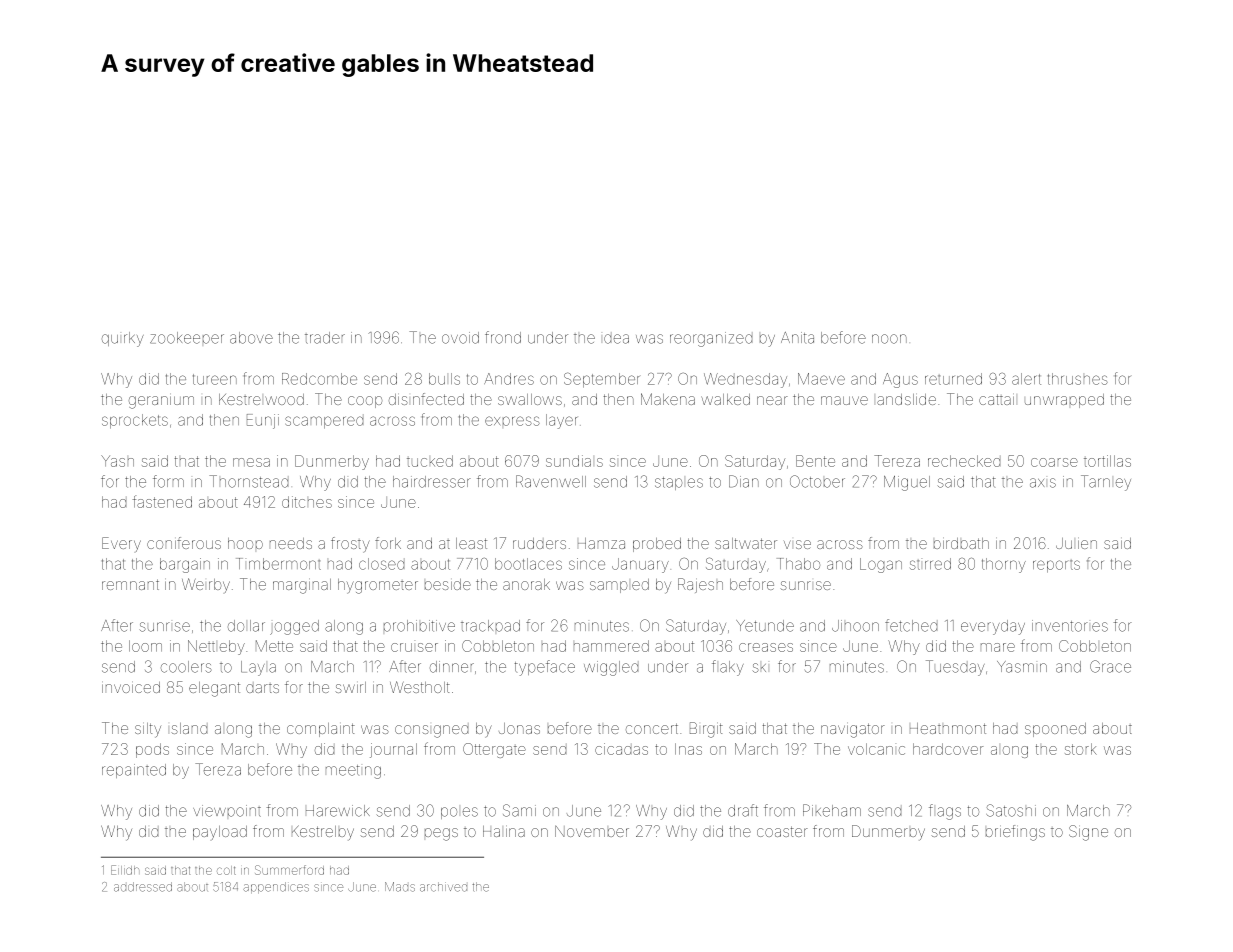 The height and width of the screenshot is (952, 1233). Describe the element at coordinates (184, 543) in the screenshot. I see `coniferous` at that location.
